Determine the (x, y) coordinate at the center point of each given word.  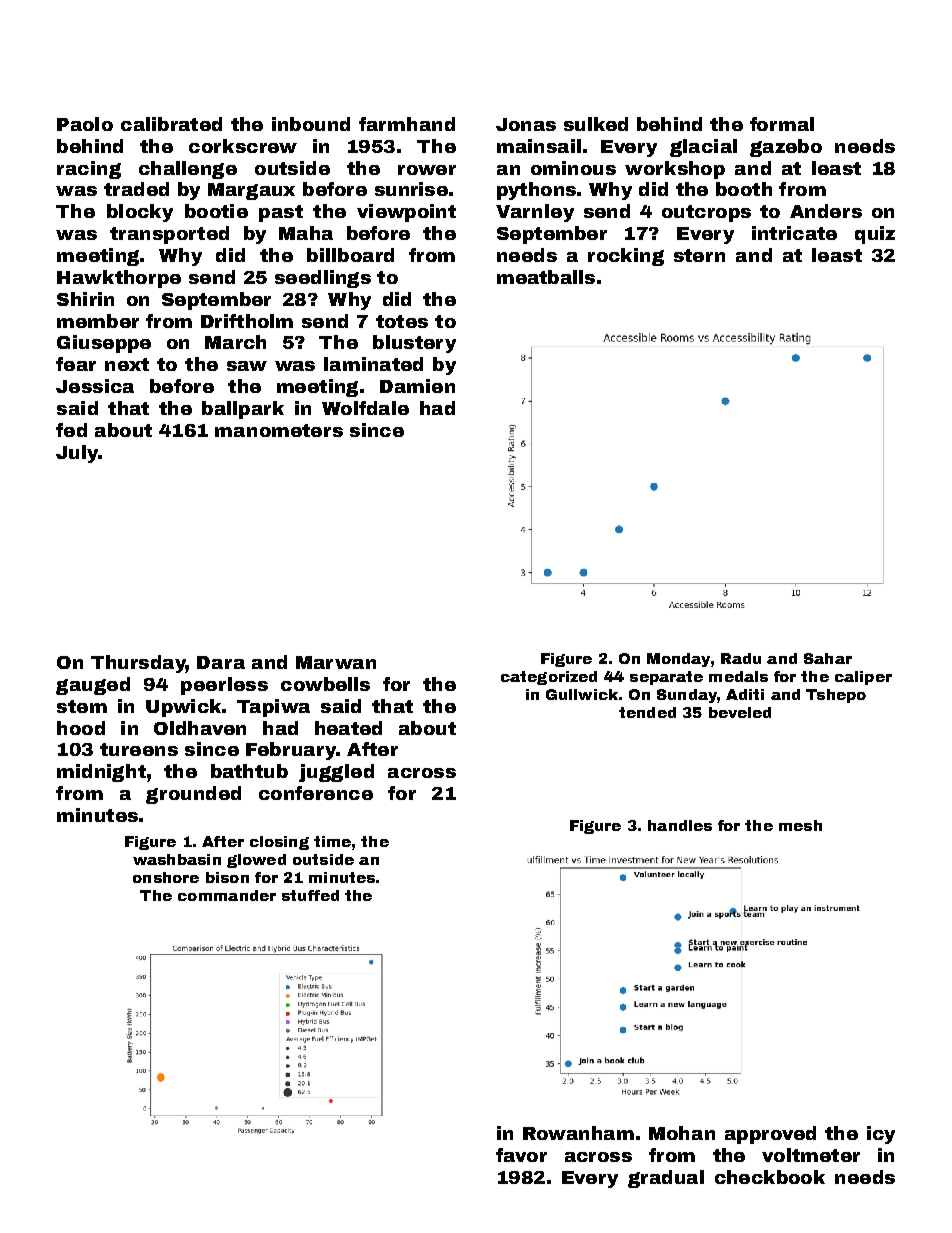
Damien (417, 386)
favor (521, 1155)
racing (89, 170)
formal (782, 124)
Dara (221, 662)
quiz (875, 235)
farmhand (407, 124)
